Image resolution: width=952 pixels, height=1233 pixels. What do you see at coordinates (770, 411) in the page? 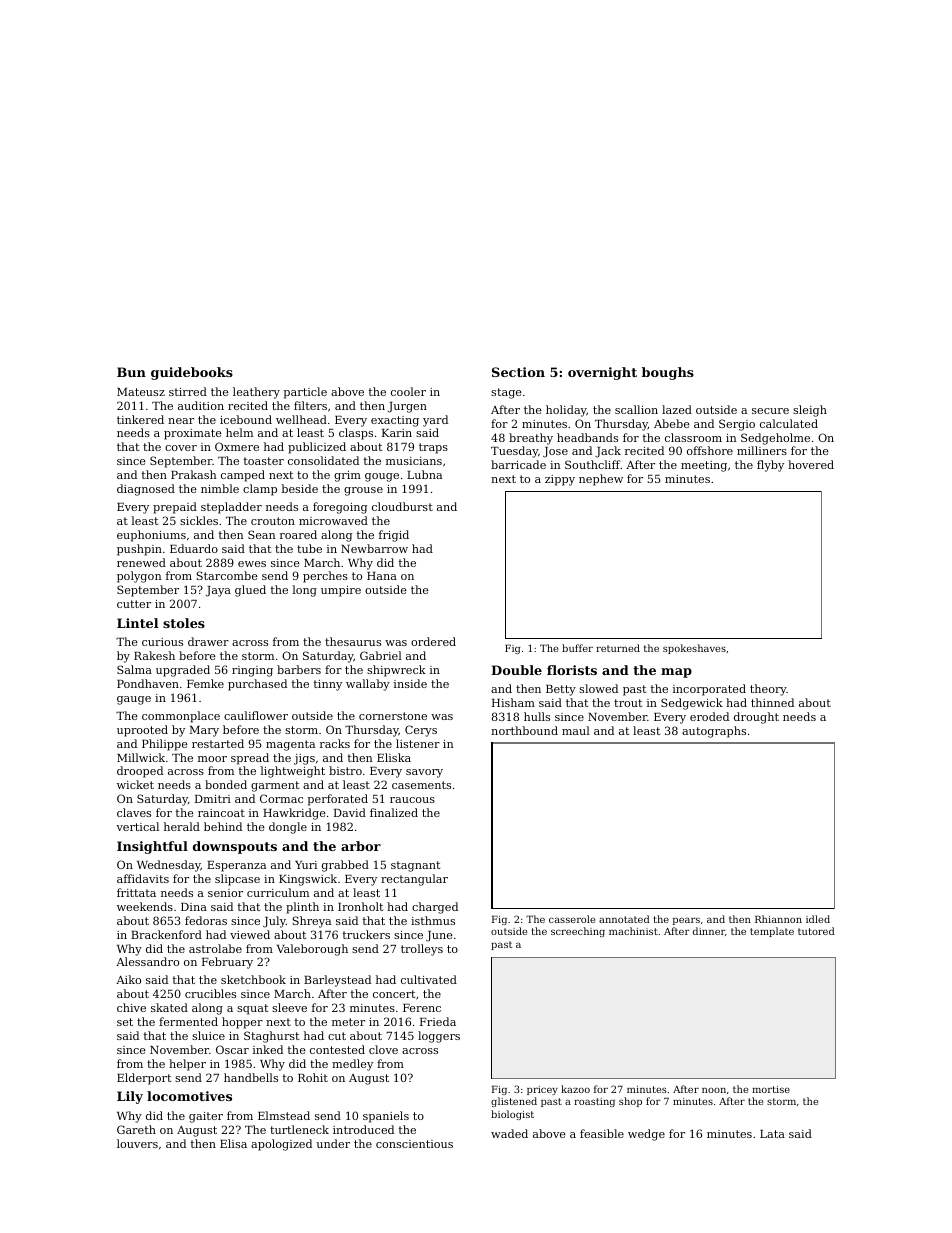
I see `secure` at bounding box center [770, 411].
